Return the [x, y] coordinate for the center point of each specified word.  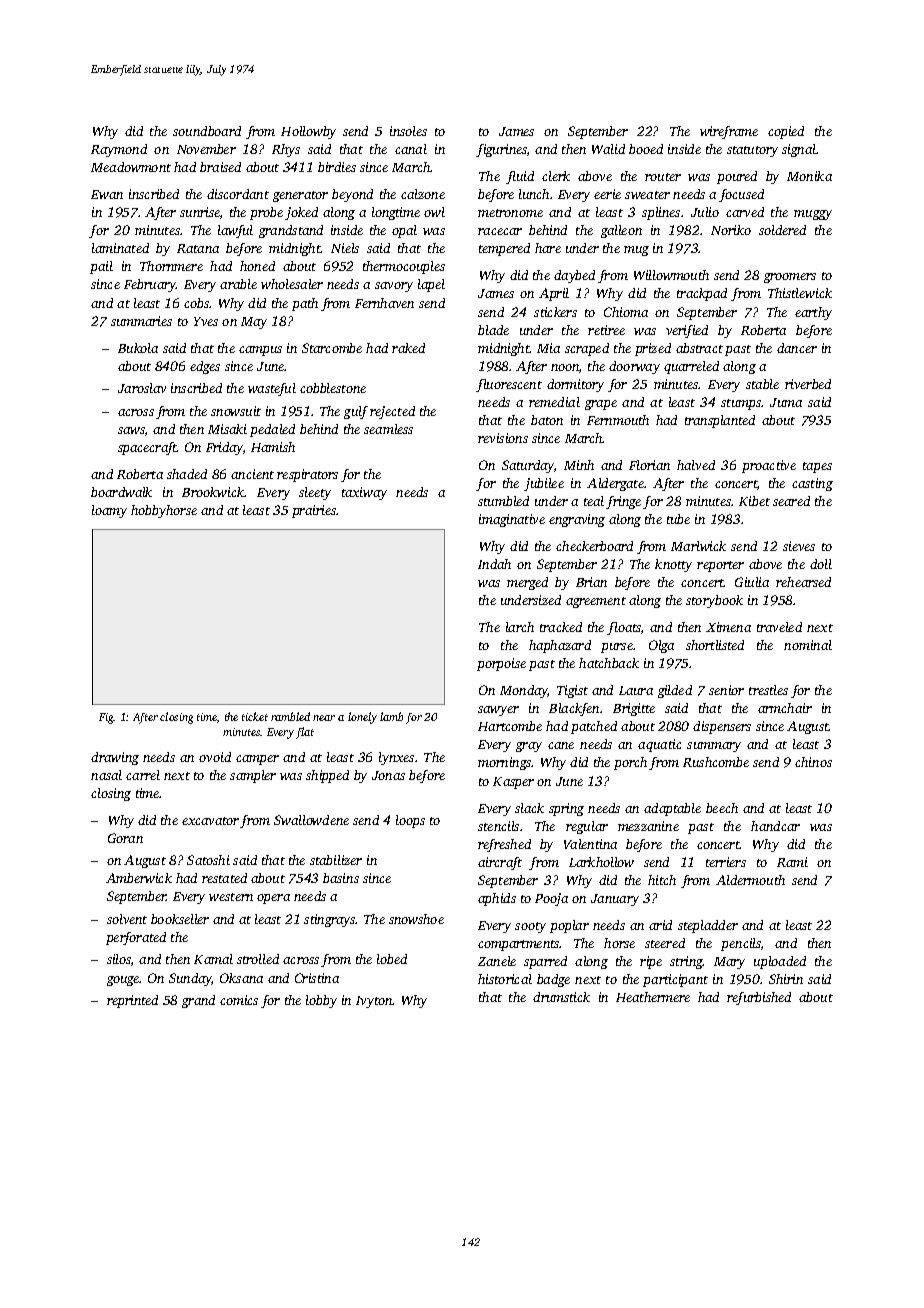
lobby [321, 1001]
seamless [388, 429]
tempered [504, 249]
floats [624, 628]
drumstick [561, 997]
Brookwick [213, 492]
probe [266, 213]
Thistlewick [800, 293]
